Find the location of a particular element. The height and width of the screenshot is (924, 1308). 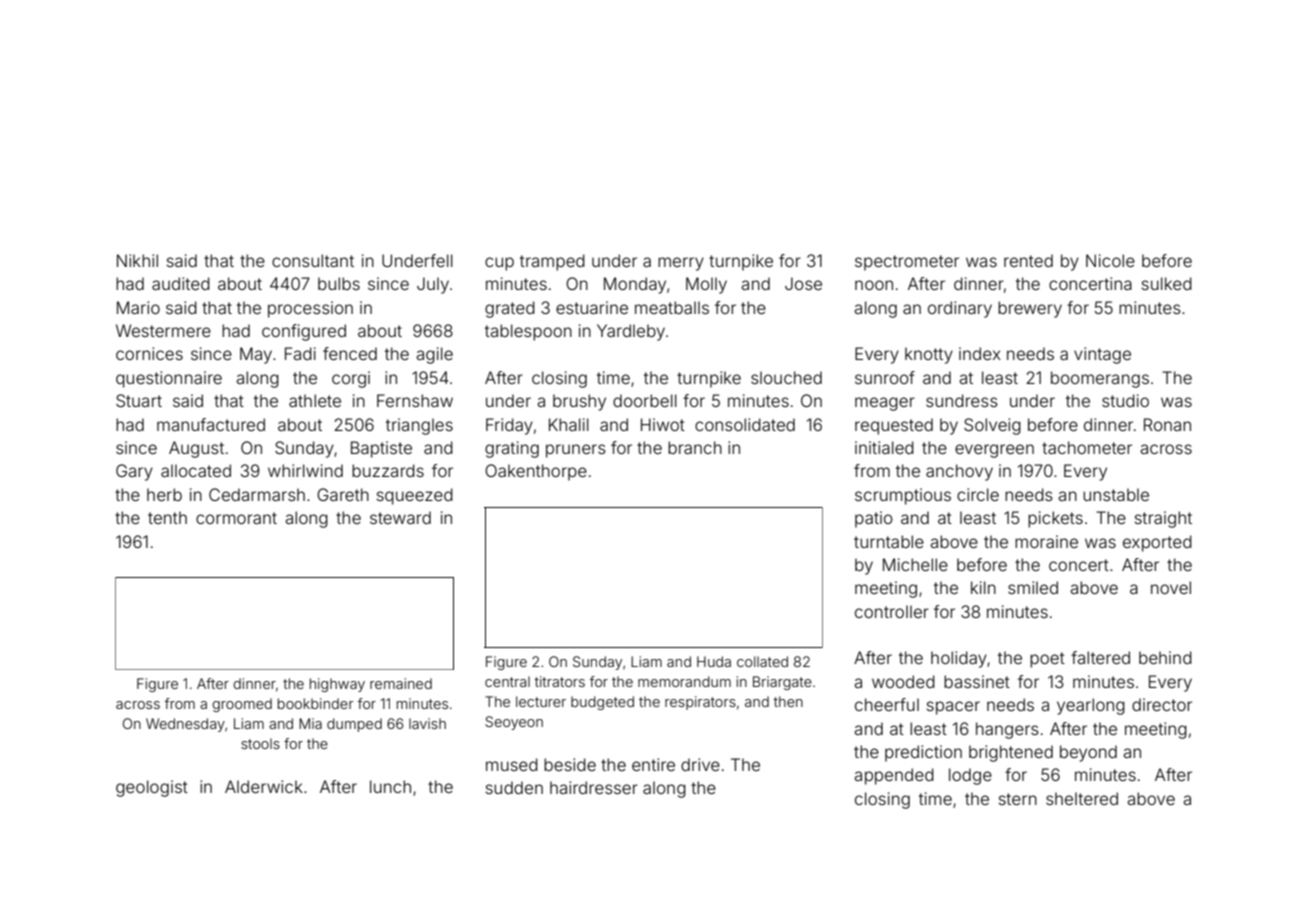

Alderwick is located at coordinates (264, 786).
